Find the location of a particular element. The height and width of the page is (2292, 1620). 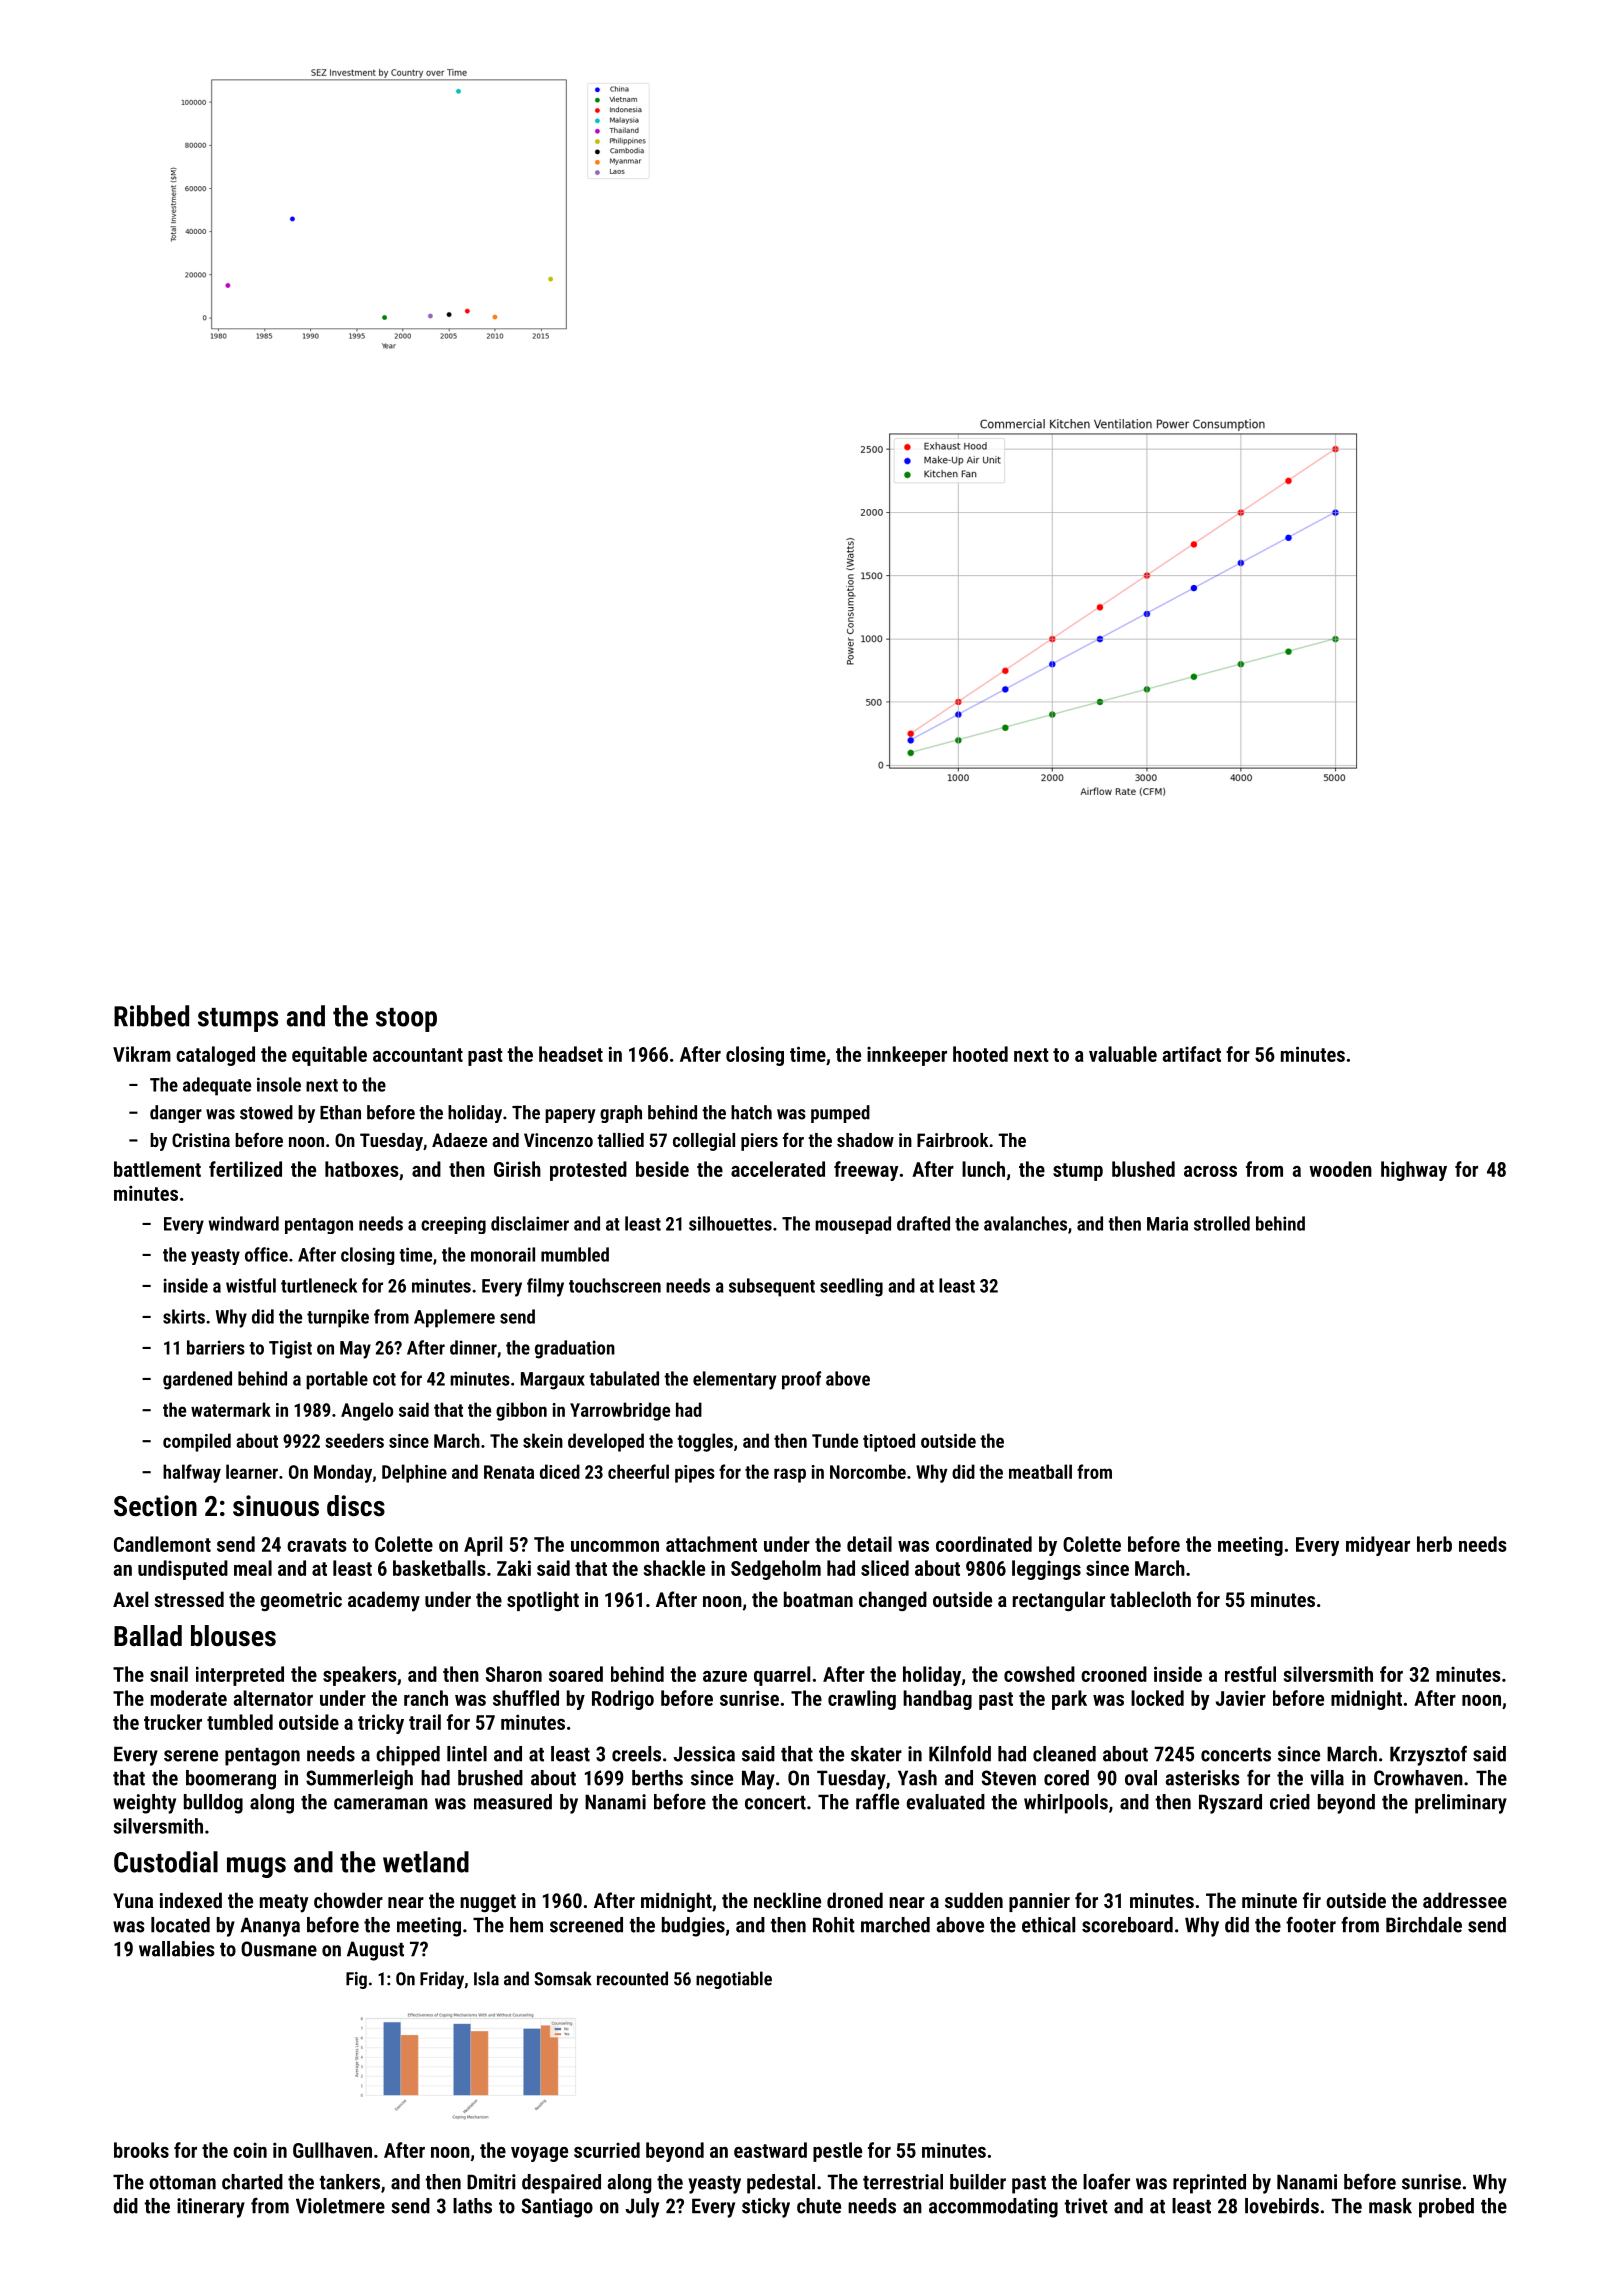

basketballs is located at coordinates (439, 1568).
